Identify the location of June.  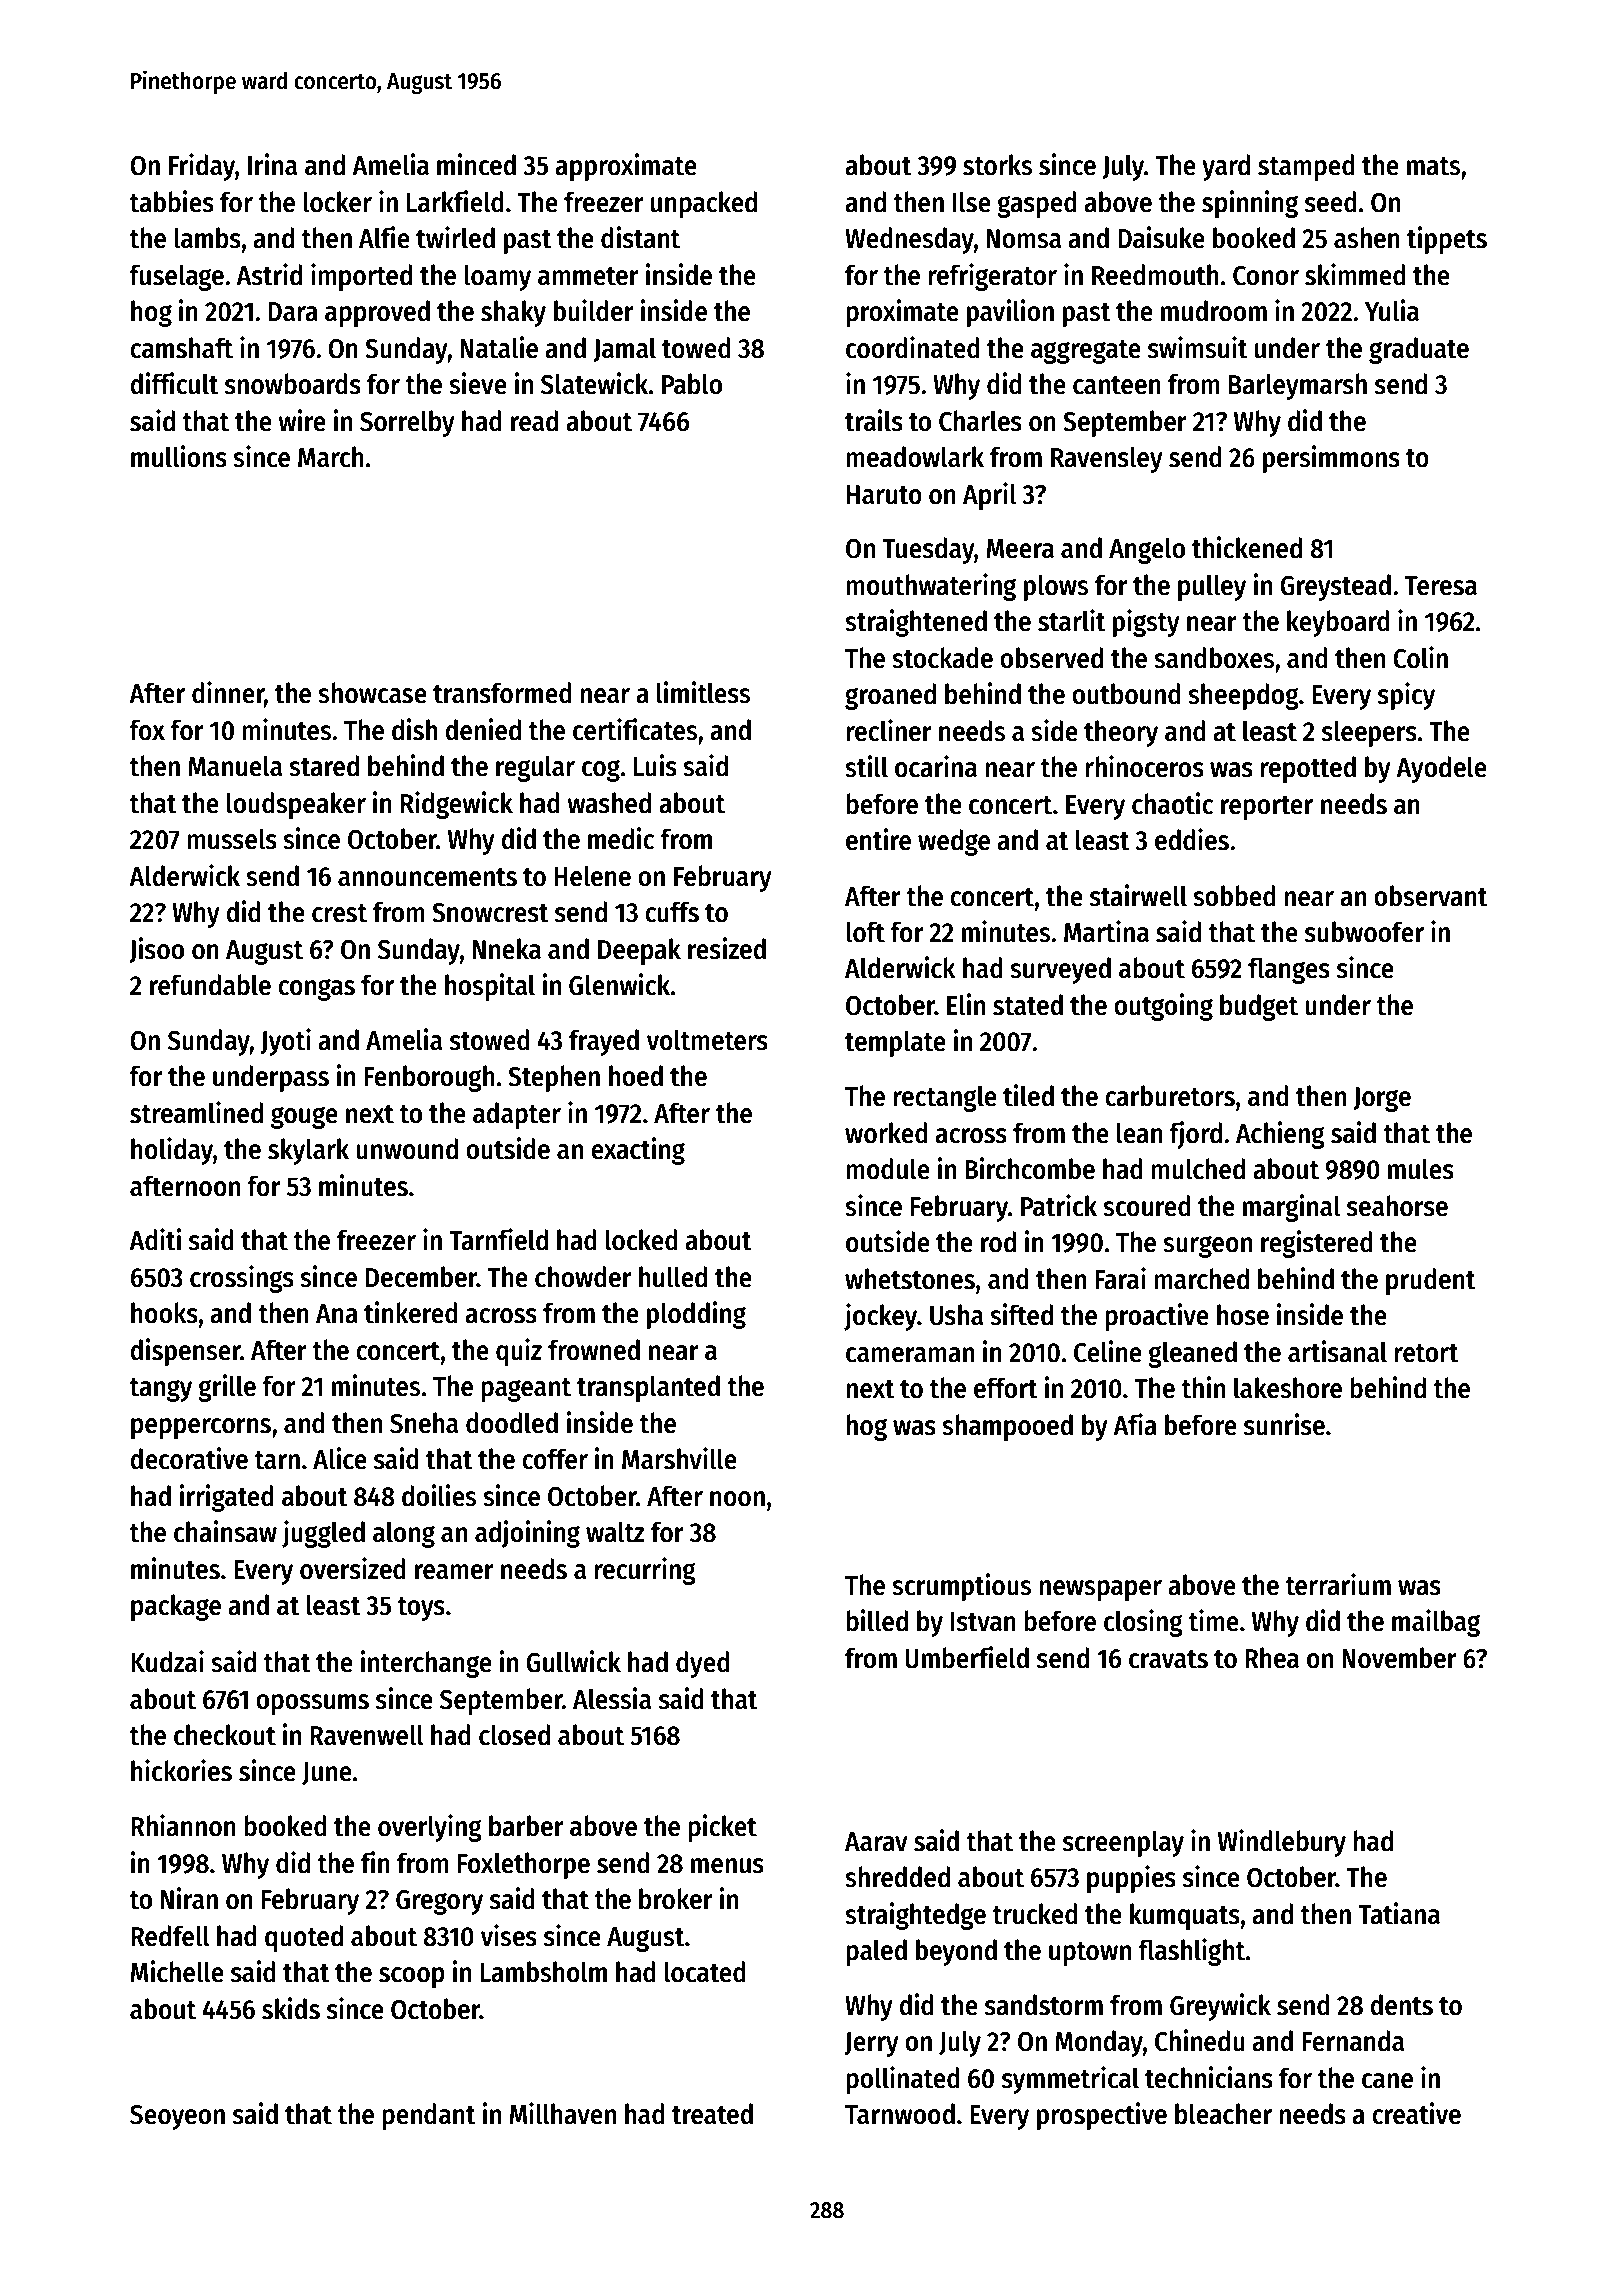
(327, 1773).
